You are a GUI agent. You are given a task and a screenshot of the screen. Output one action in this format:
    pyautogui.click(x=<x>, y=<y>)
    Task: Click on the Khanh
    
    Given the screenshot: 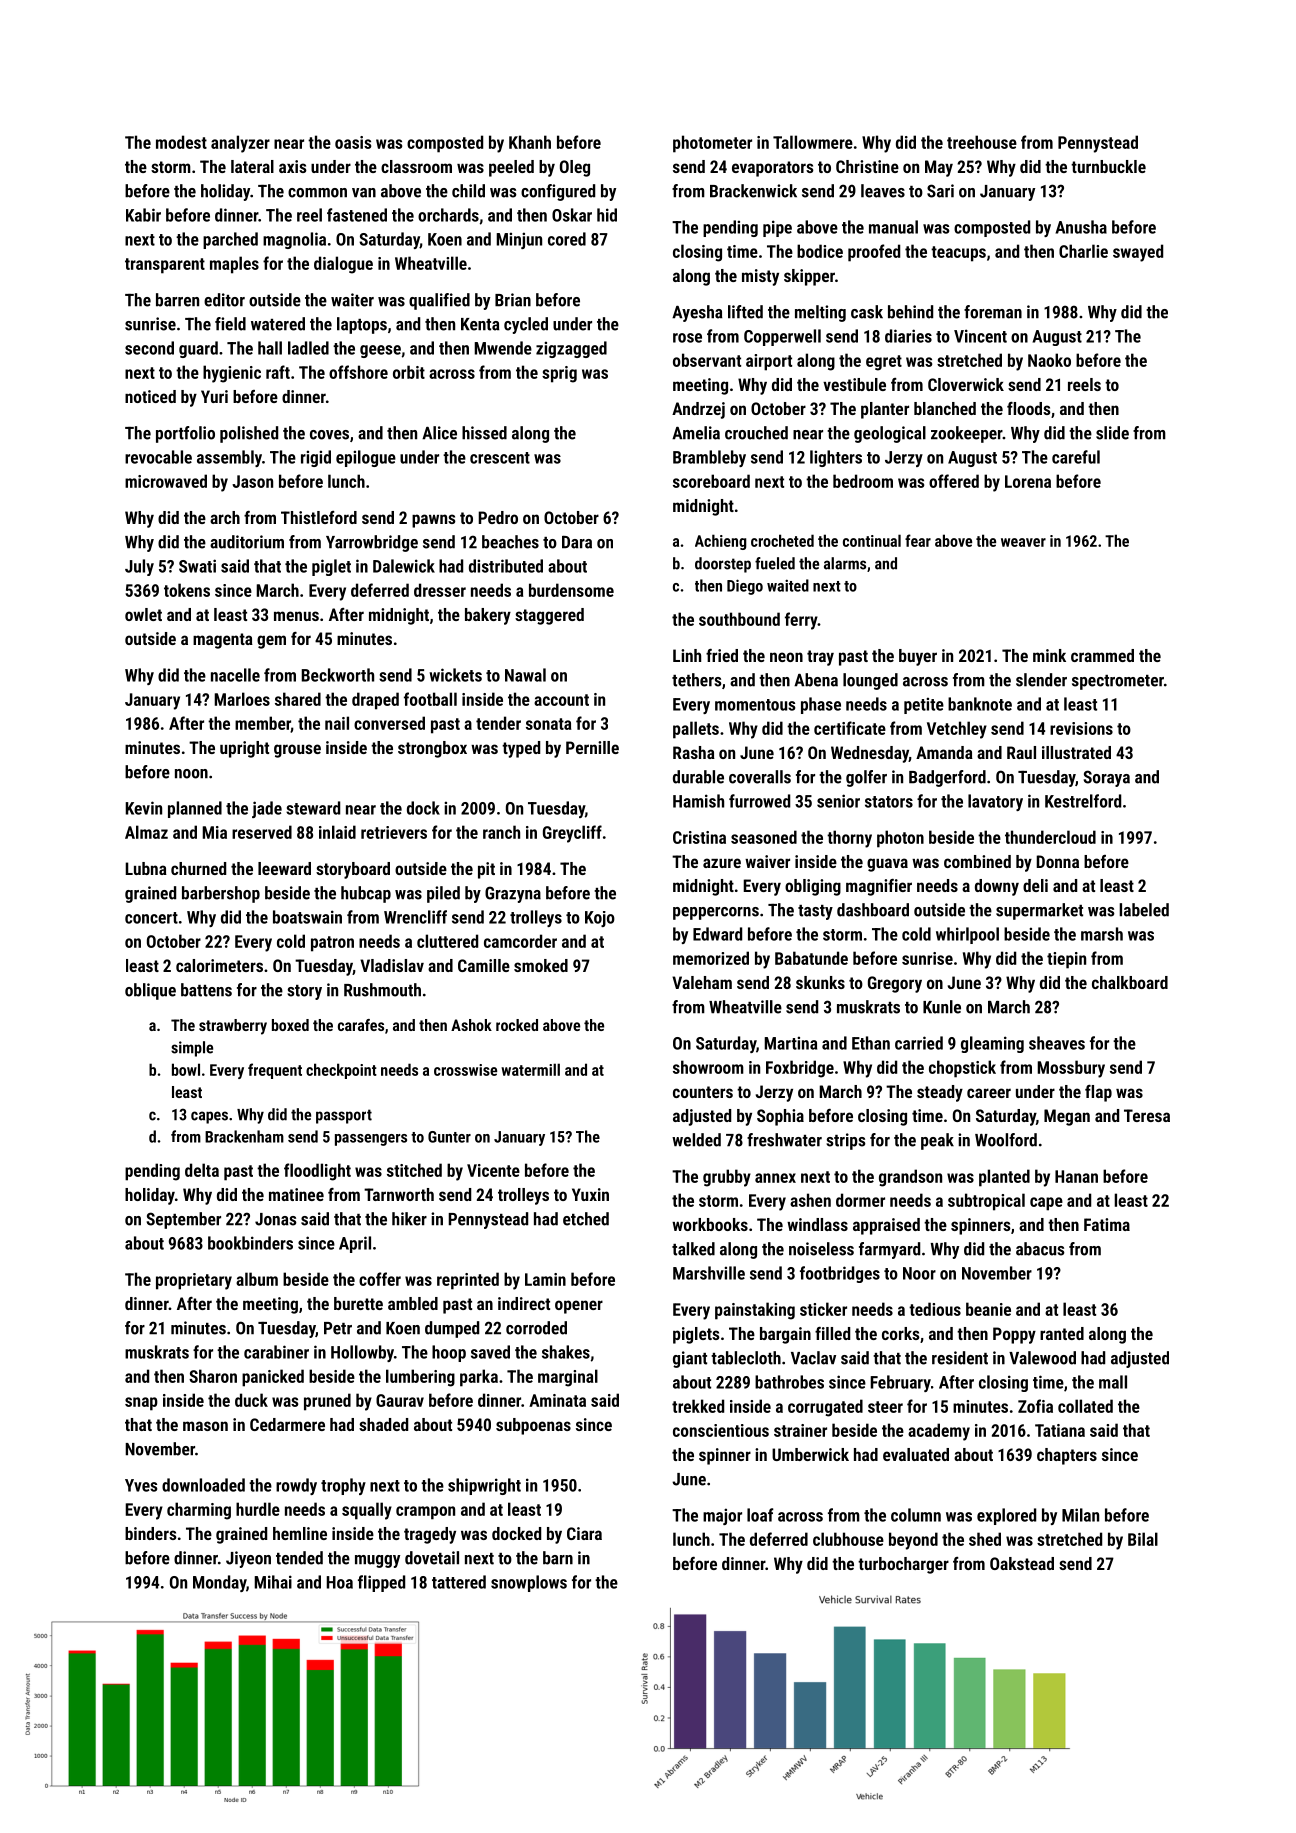 What is the action you would take?
    pyautogui.click(x=530, y=142)
